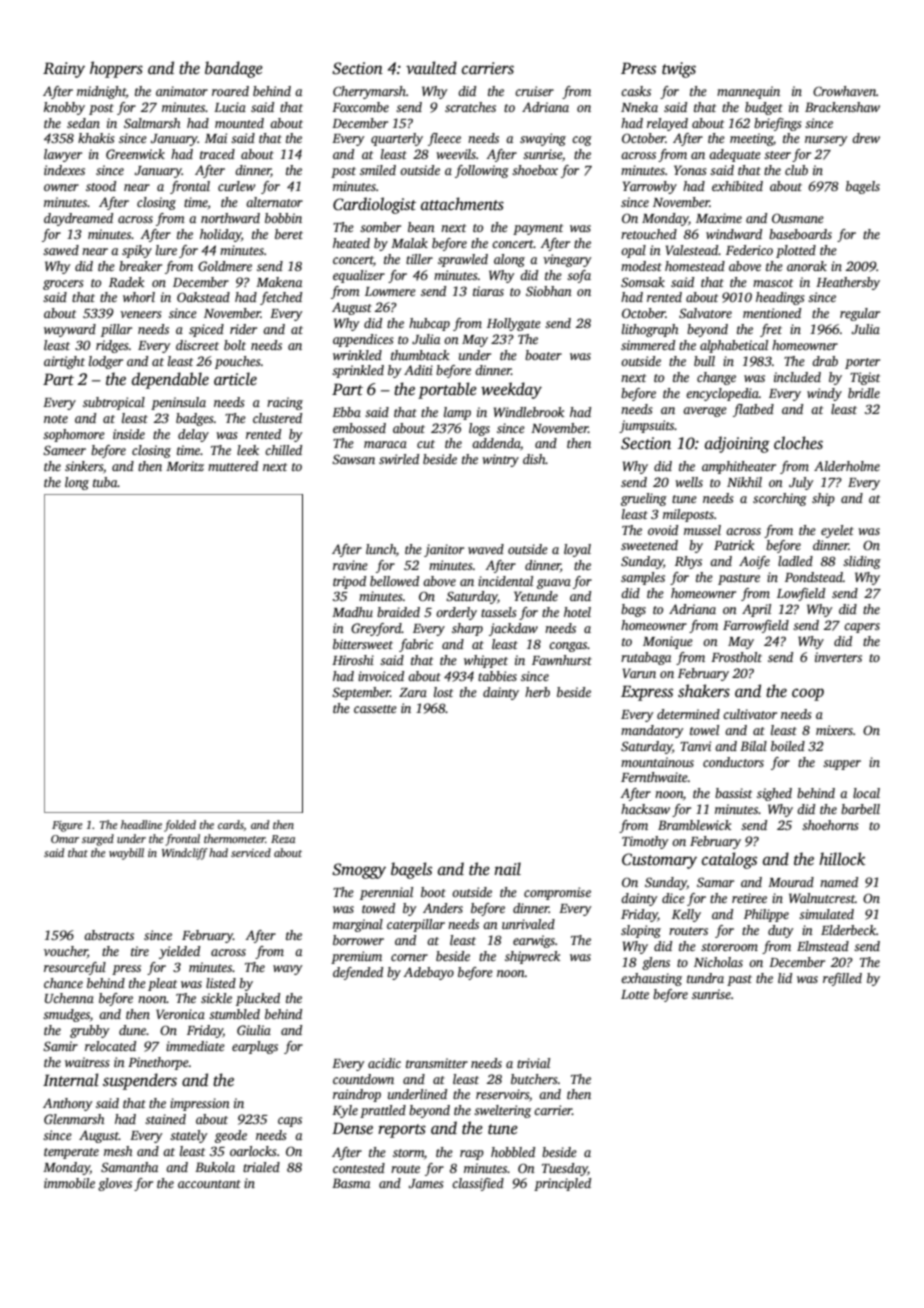 Image resolution: width=924 pixels, height=1308 pixels. What do you see at coordinates (562, 1184) in the page?
I see `principled` at bounding box center [562, 1184].
